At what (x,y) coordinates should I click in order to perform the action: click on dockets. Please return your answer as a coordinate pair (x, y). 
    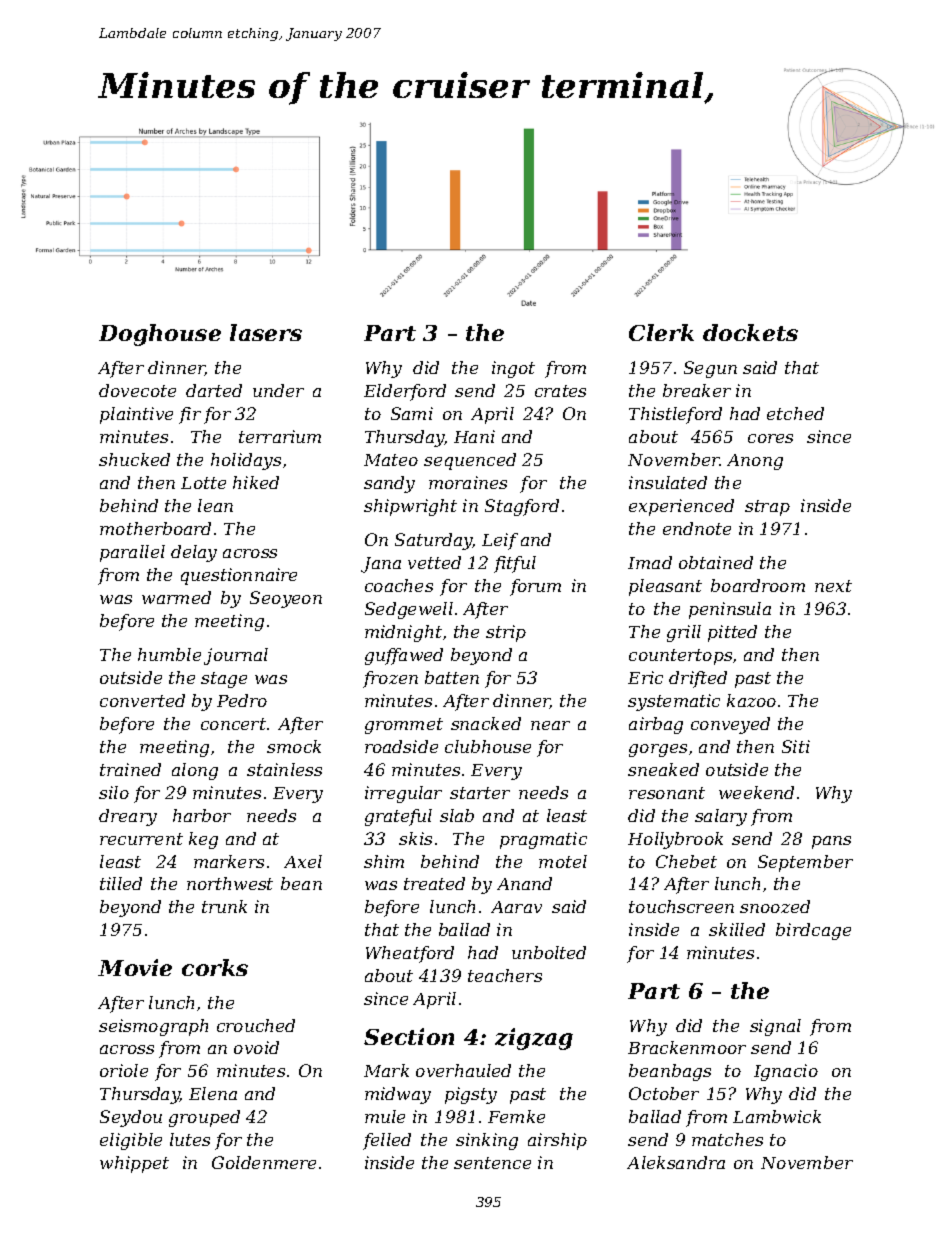
    Looking at the image, I should click on (750, 332).
